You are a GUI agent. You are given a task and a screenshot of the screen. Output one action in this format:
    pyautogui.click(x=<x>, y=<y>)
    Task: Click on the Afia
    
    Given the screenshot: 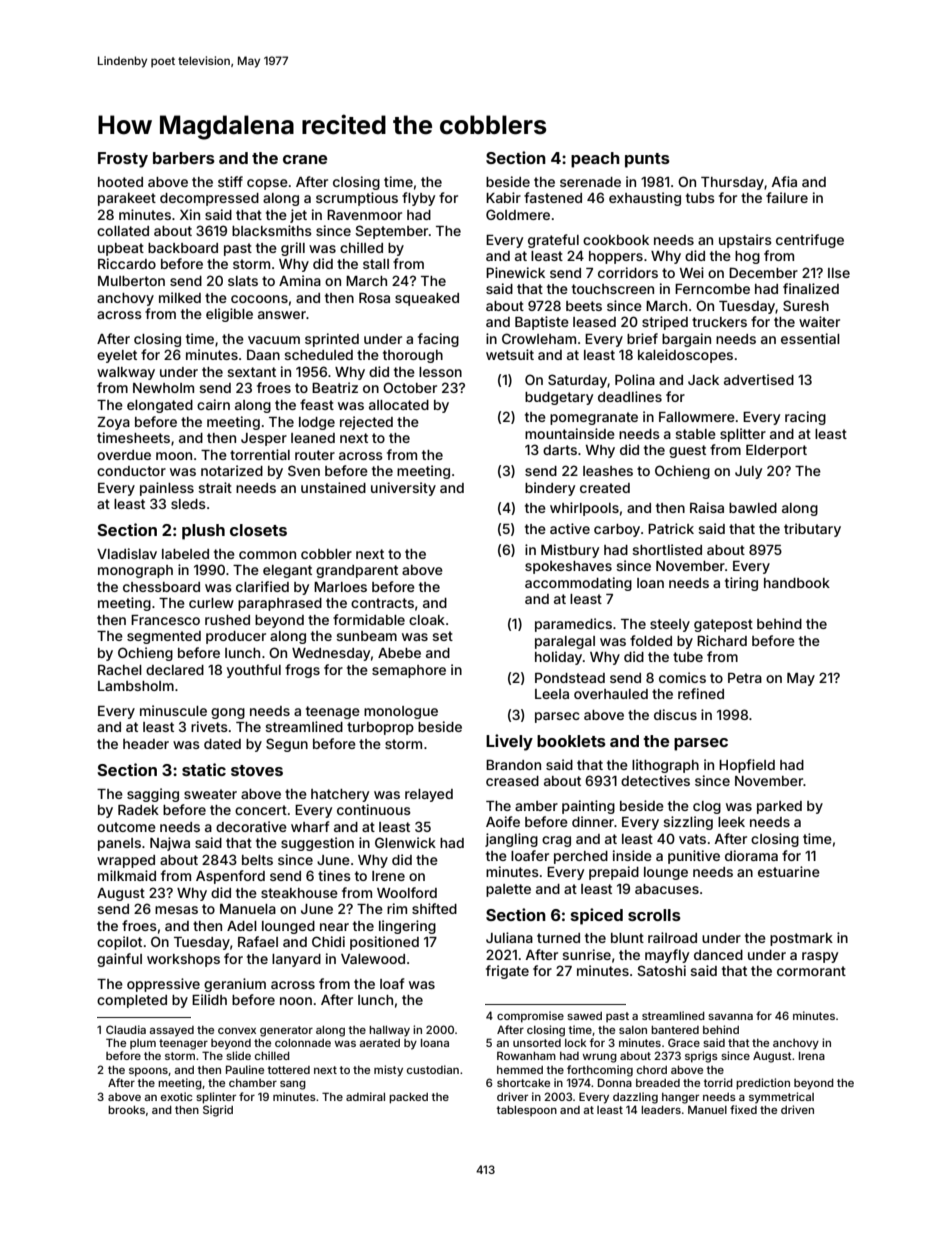 What is the action you would take?
    pyautogui.click(x=784, y=181)
